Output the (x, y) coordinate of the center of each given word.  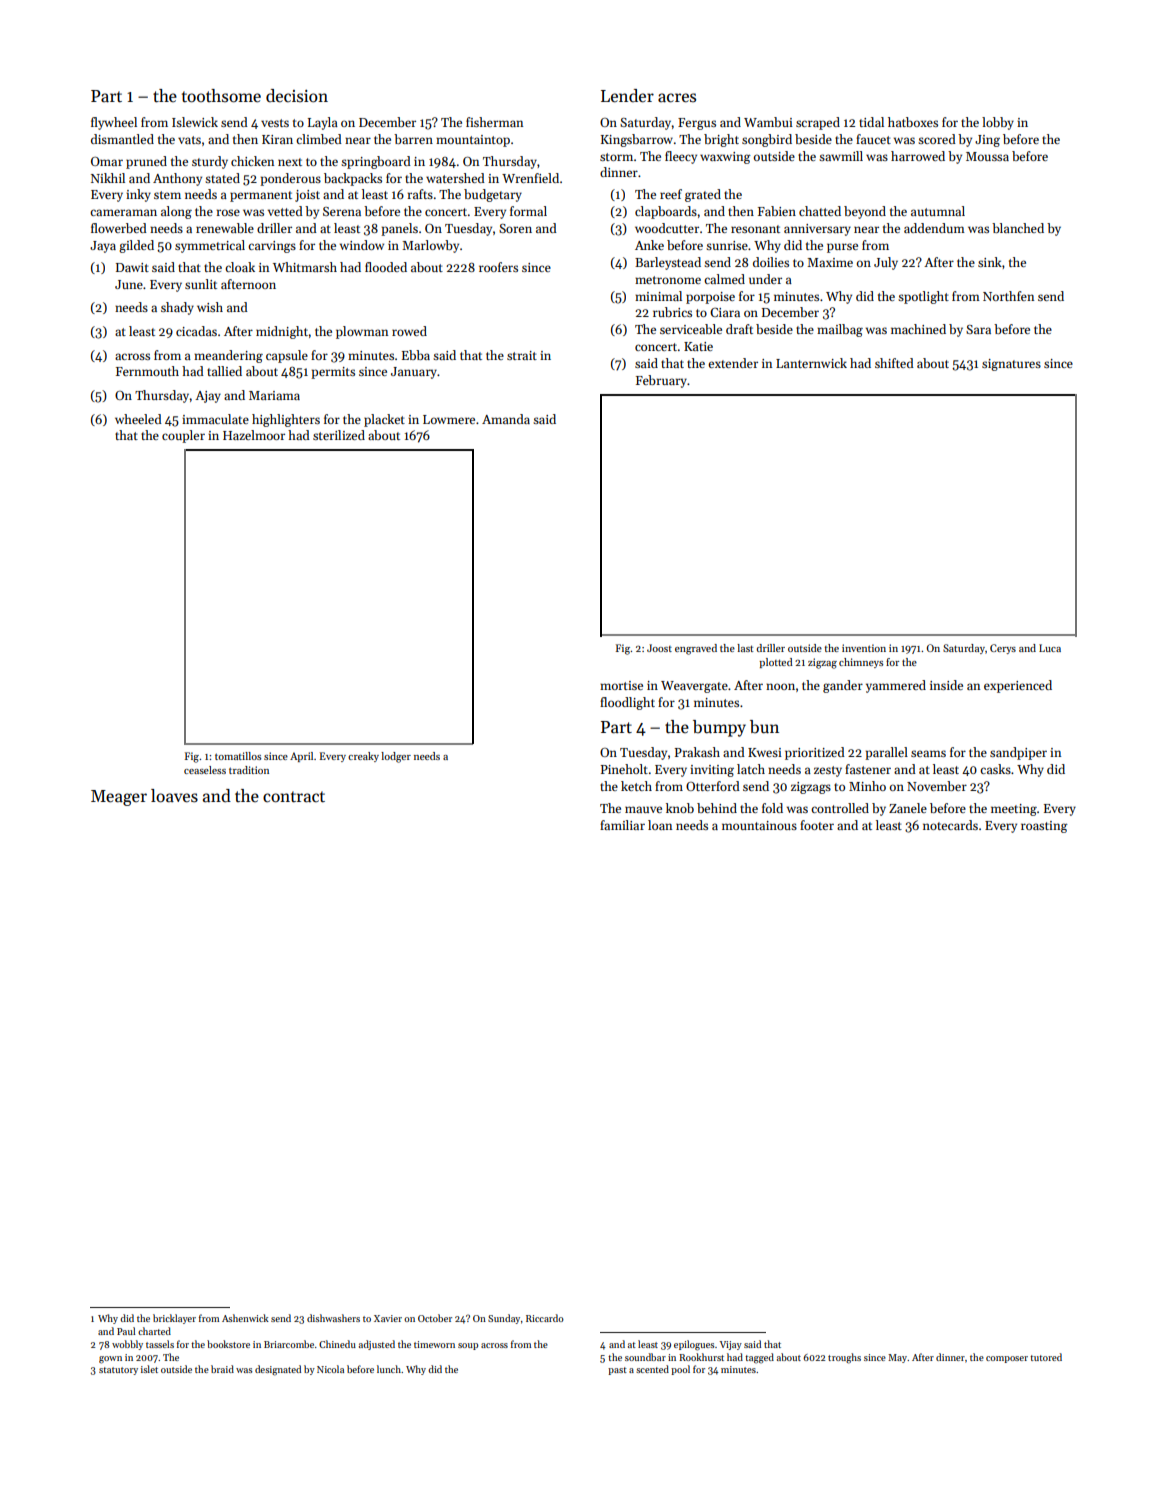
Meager (119, 798)
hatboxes (913, 122)
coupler (183, 436)
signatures (1011, 365)
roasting (1044, 827)
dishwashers (333, 1318)
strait (522, 355)
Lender (627, 96)
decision (297, 96)
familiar (622, 825)
